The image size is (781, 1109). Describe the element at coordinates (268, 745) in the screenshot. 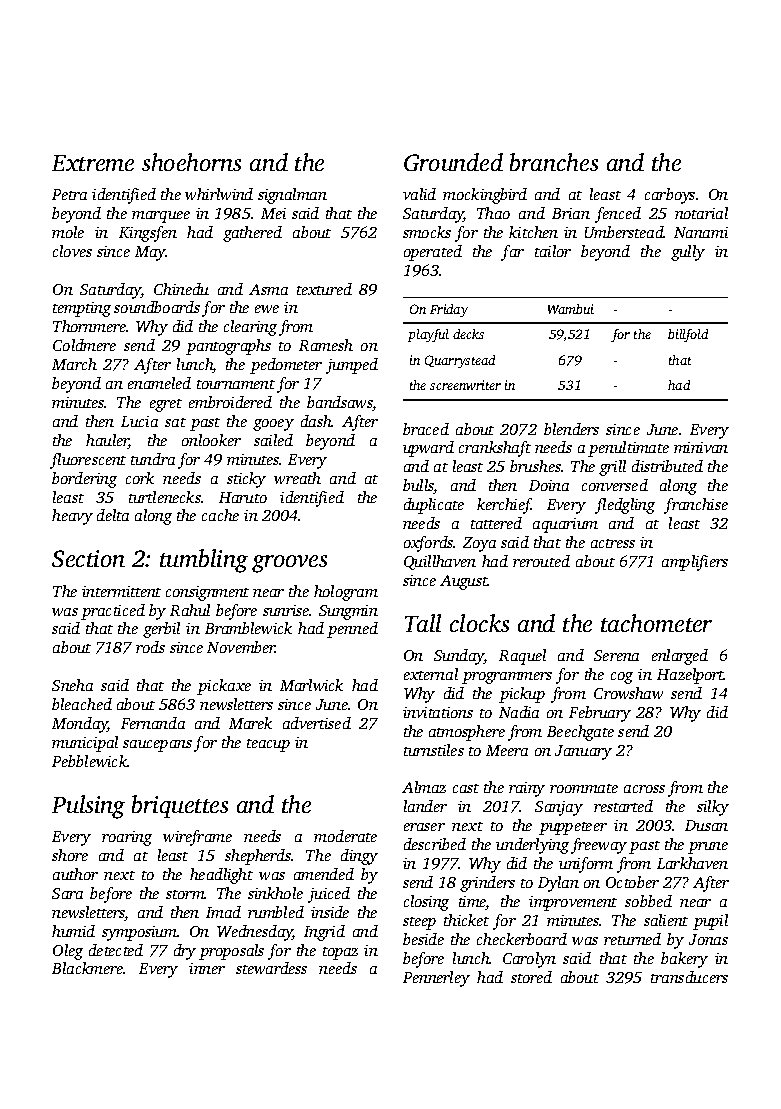

I see `teacup` at that location.
